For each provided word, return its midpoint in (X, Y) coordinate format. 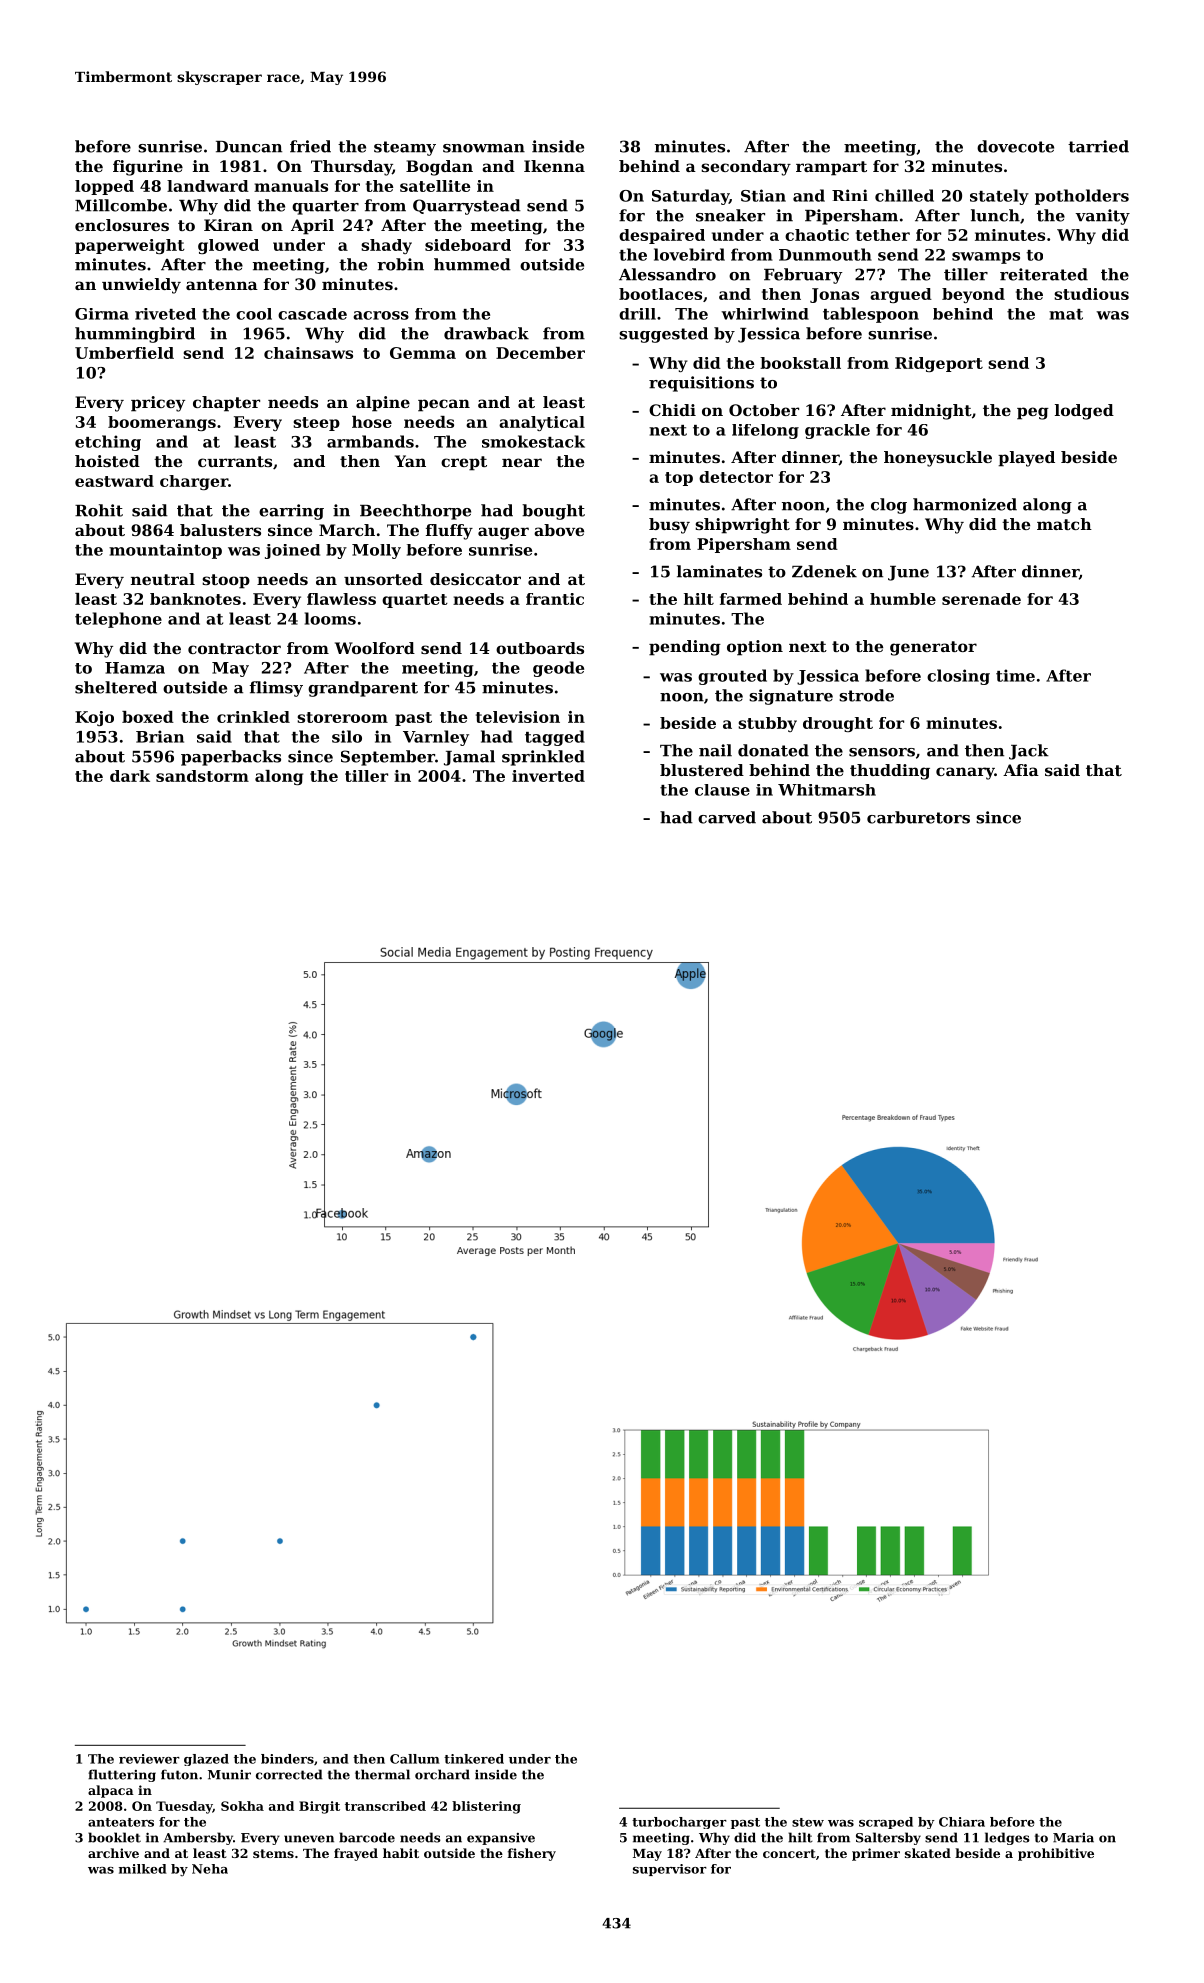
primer (876, 1854)
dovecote (1015, 146)
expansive (501, 1839)
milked (143, 1869)
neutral (163, 579)
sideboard (468, 245)
